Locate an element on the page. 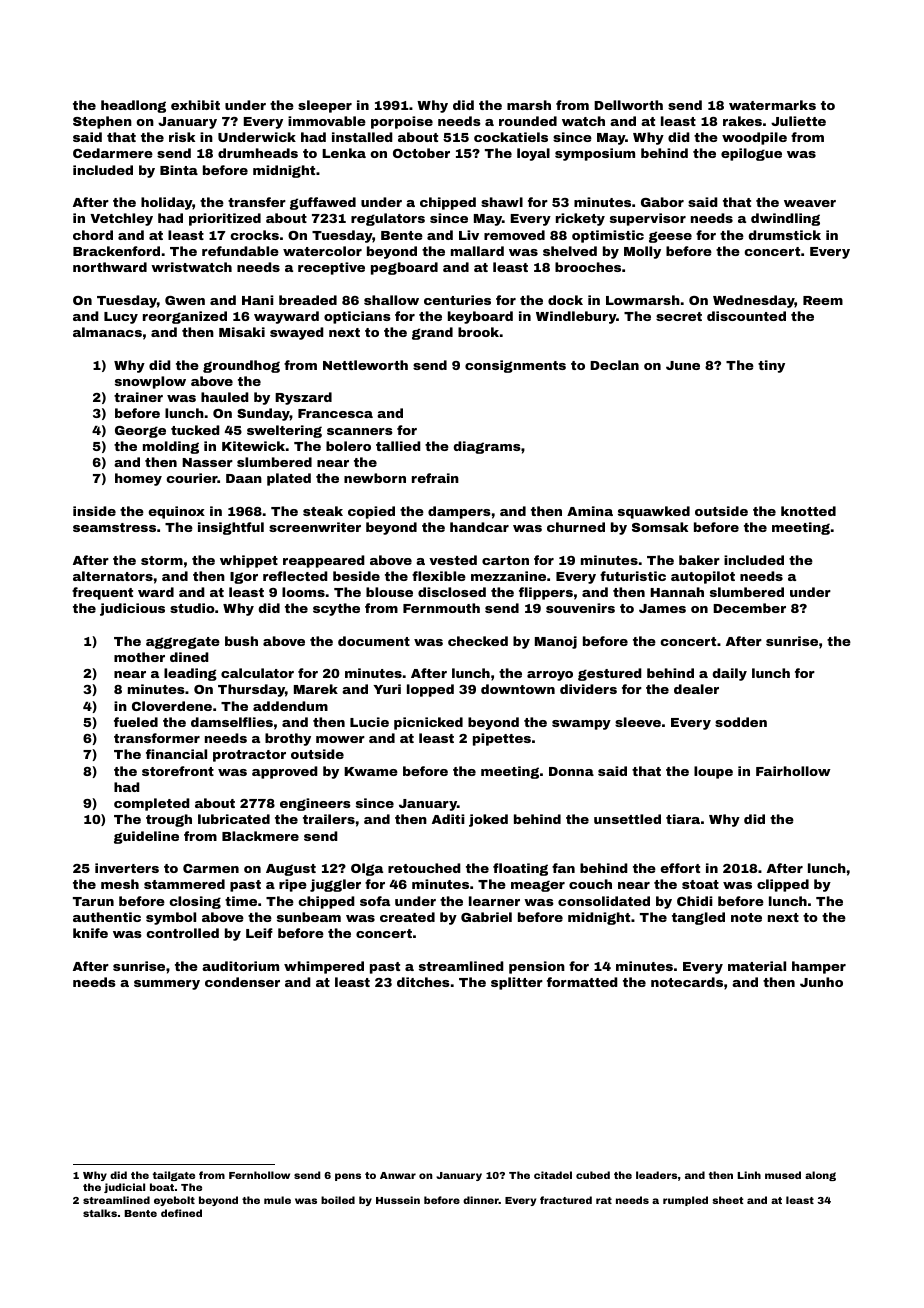 Image resolution: width=924 pixels, height=1308 pixels. pipettes is located at coordinates (502, 739).
